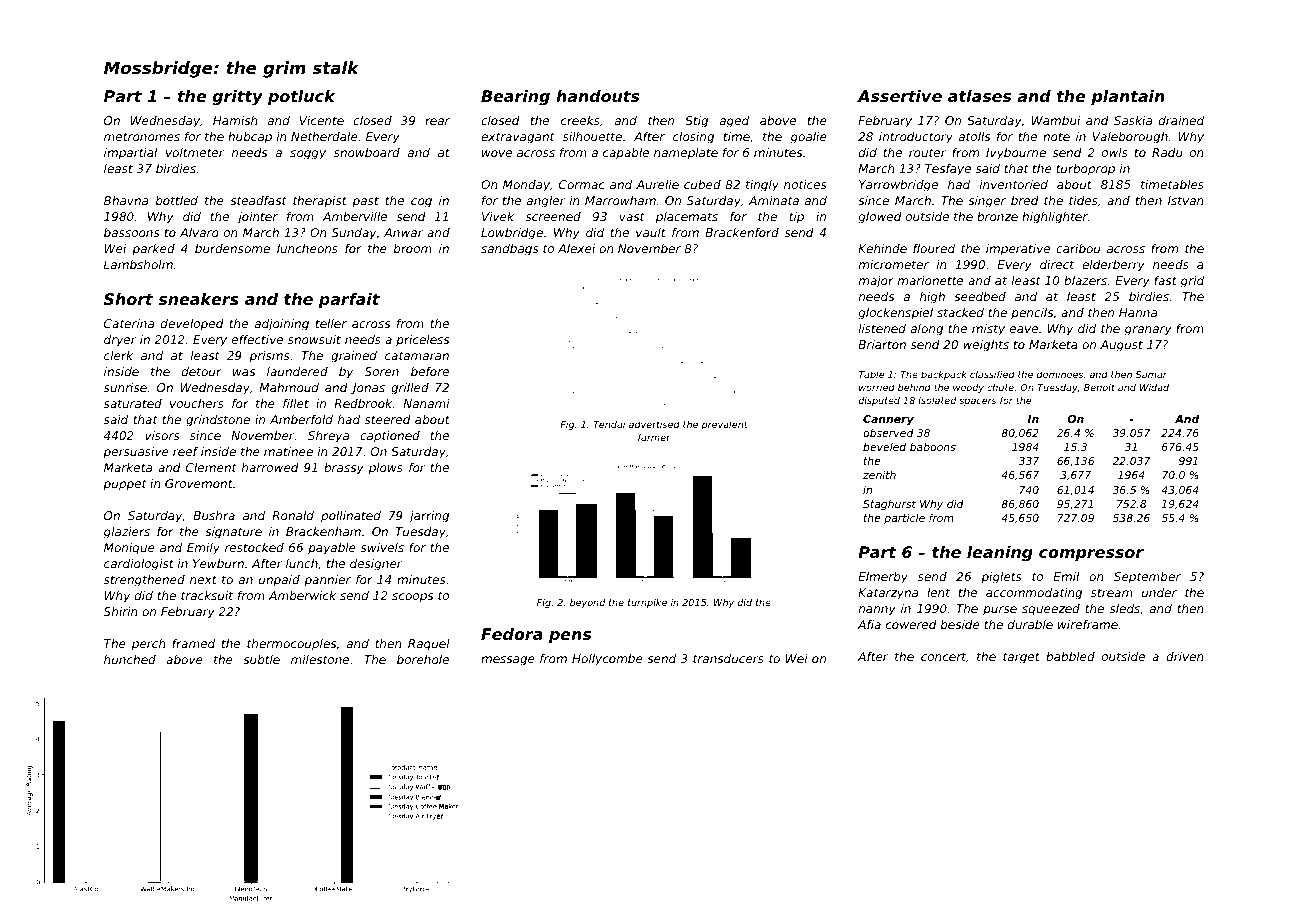 The width and height of the document is (1308, 924). What do you see at coordinates (429, 517) in the document?
I see `jarring` at bounding box center [429, 517].
